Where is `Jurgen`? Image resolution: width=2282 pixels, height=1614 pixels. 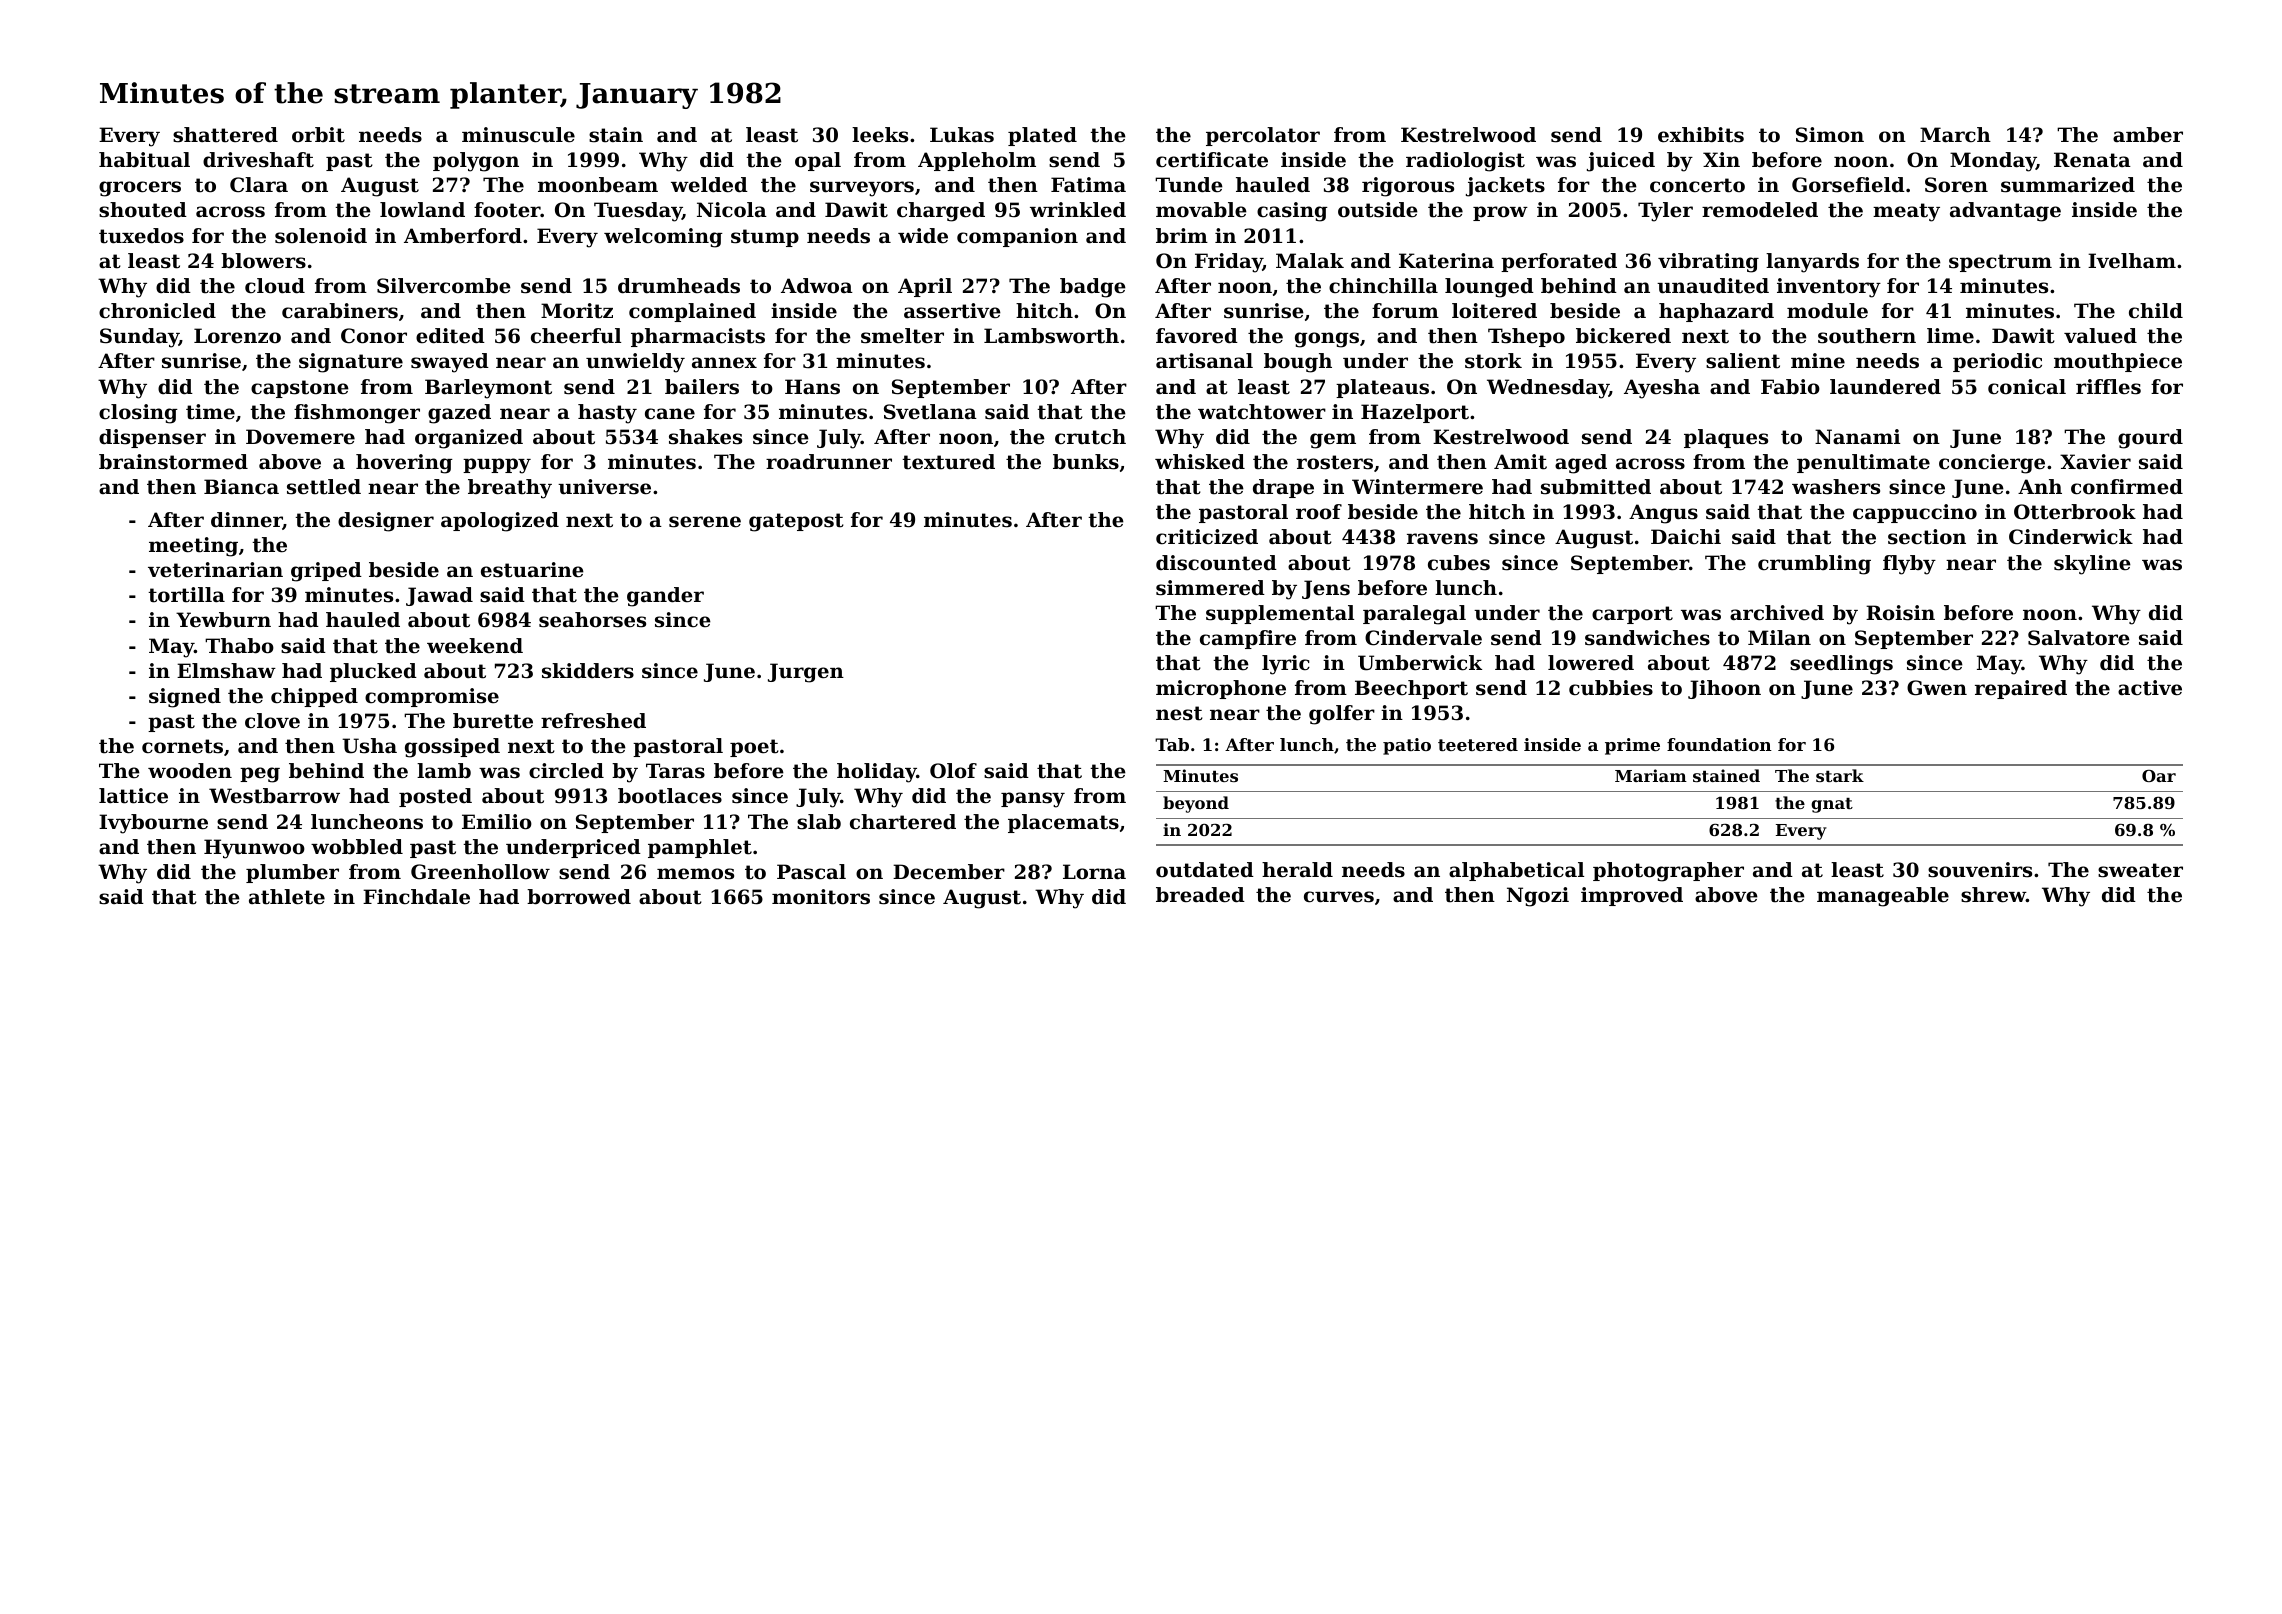 Jurgen is located at coordinates (806, 673).
